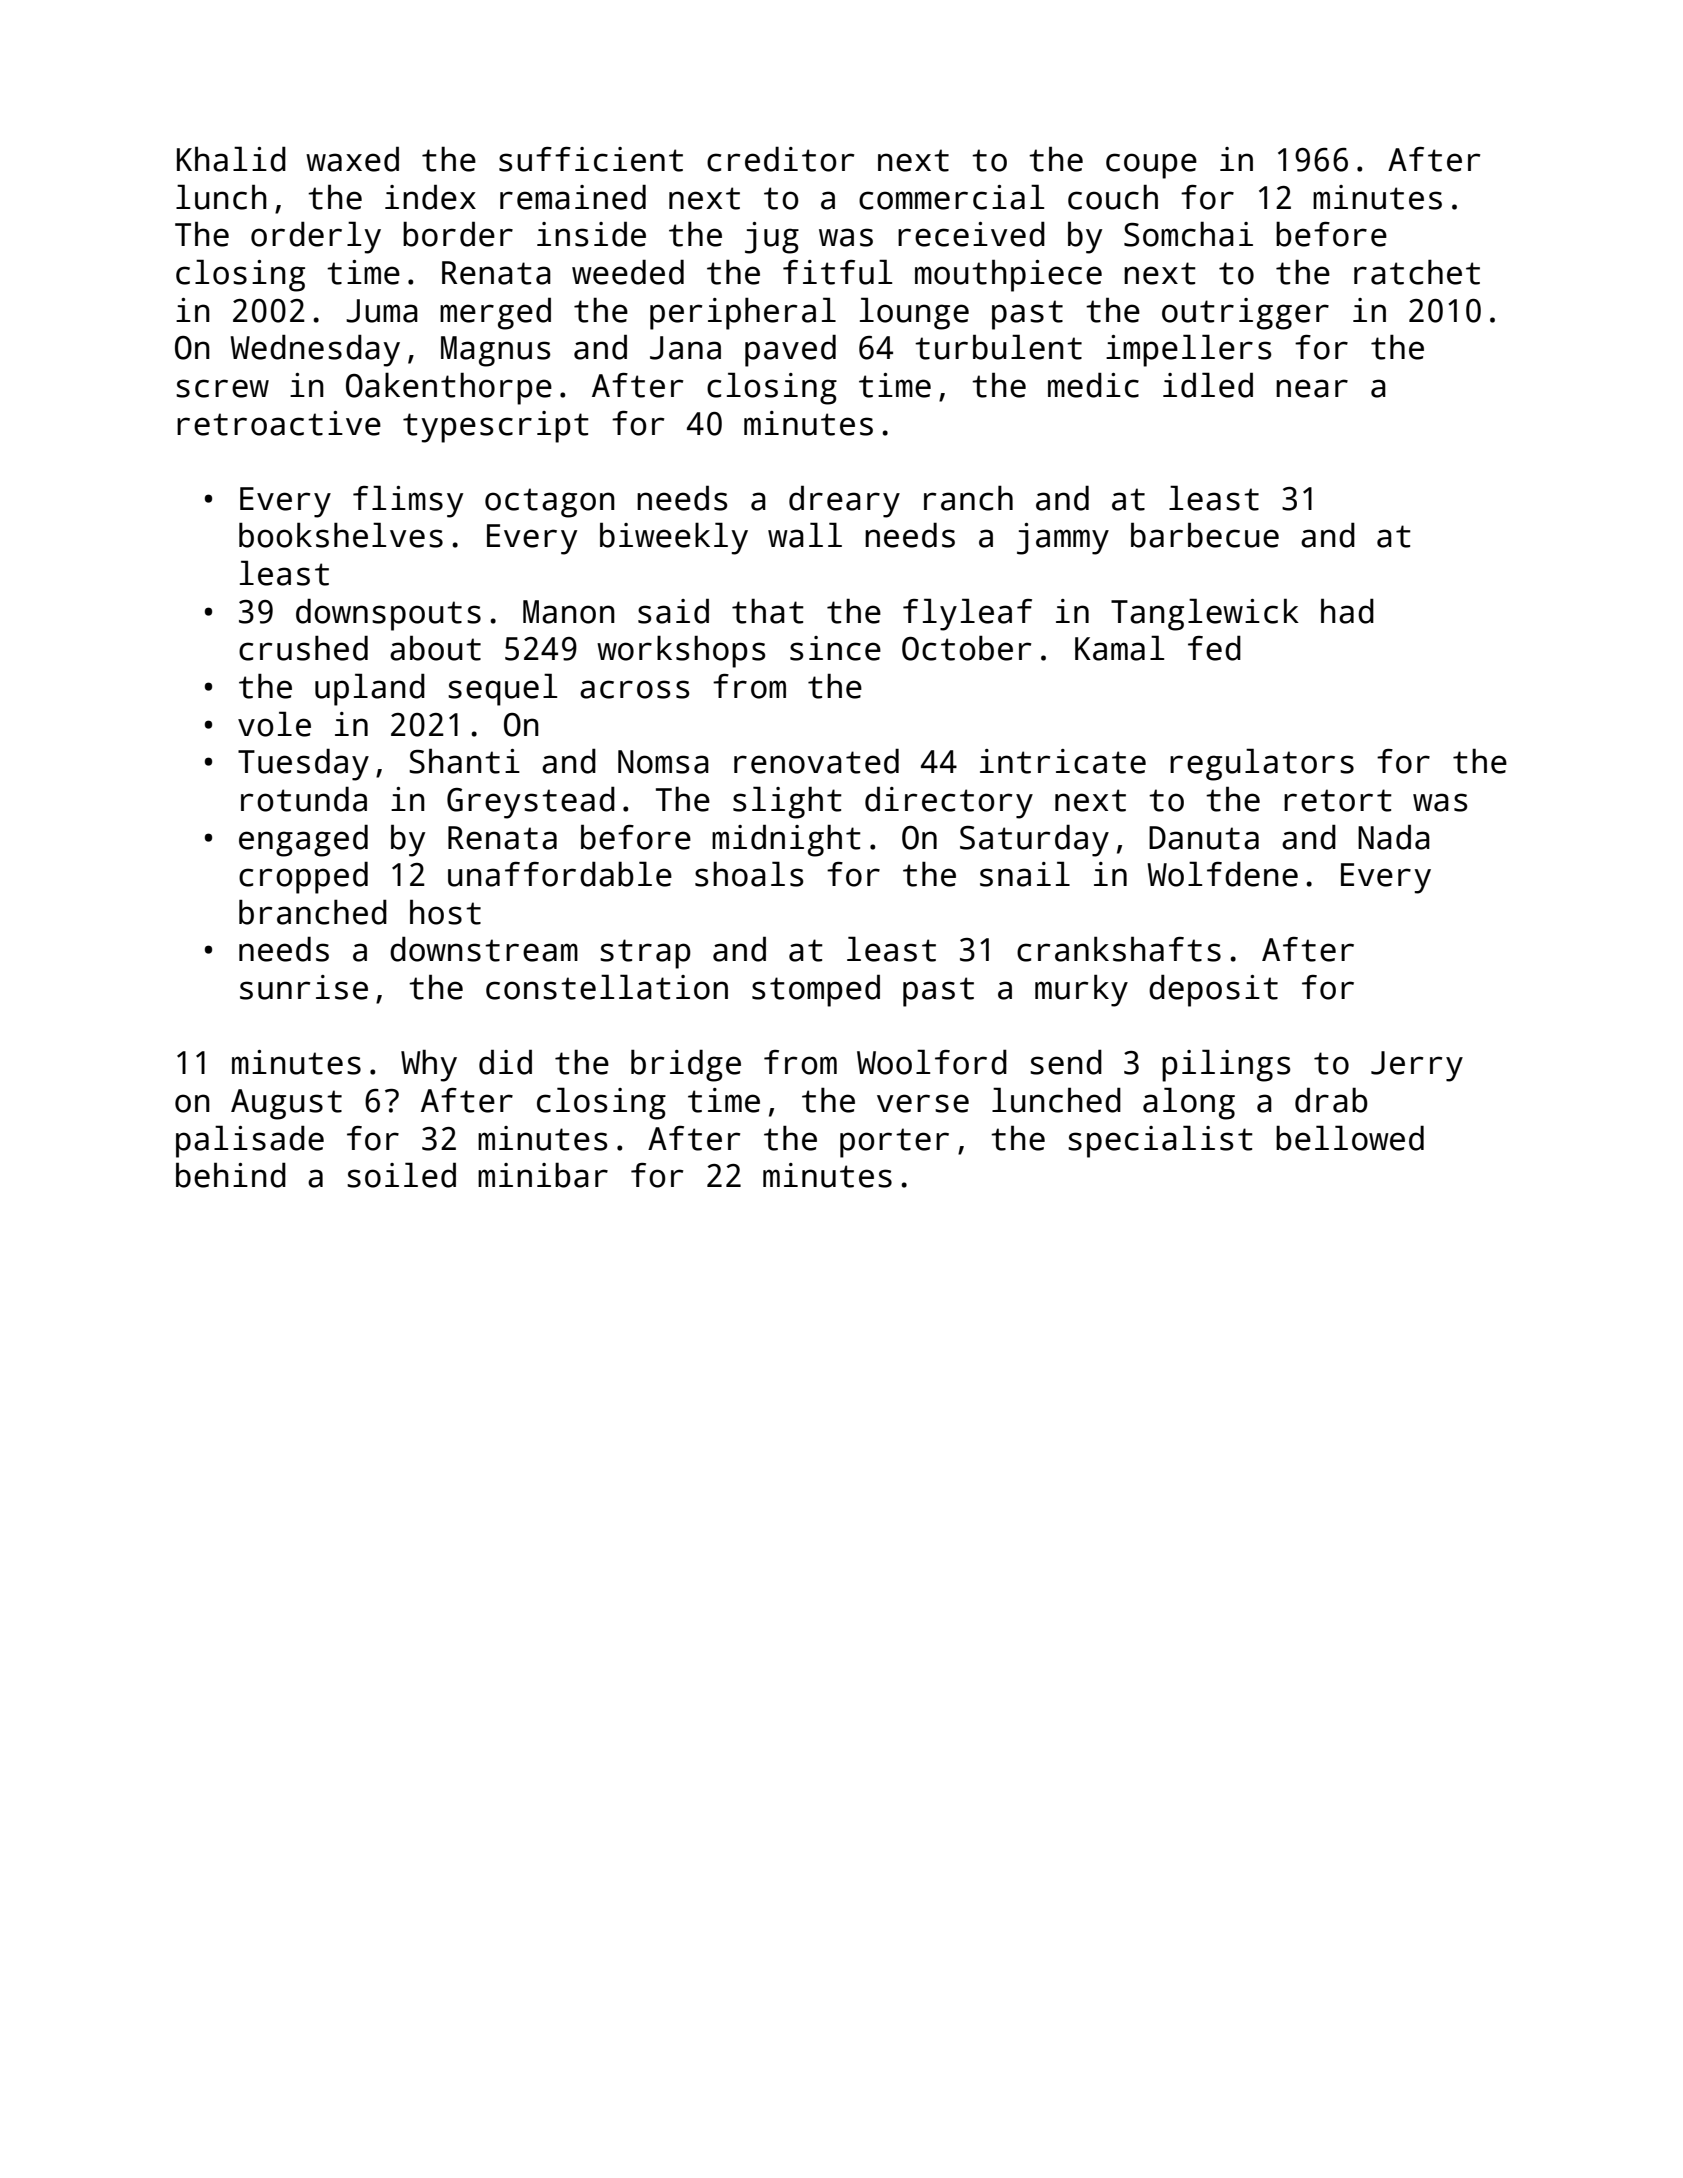  Describe the element at coordinates (543, 1175) in the page. I see `minibar` at that location.
